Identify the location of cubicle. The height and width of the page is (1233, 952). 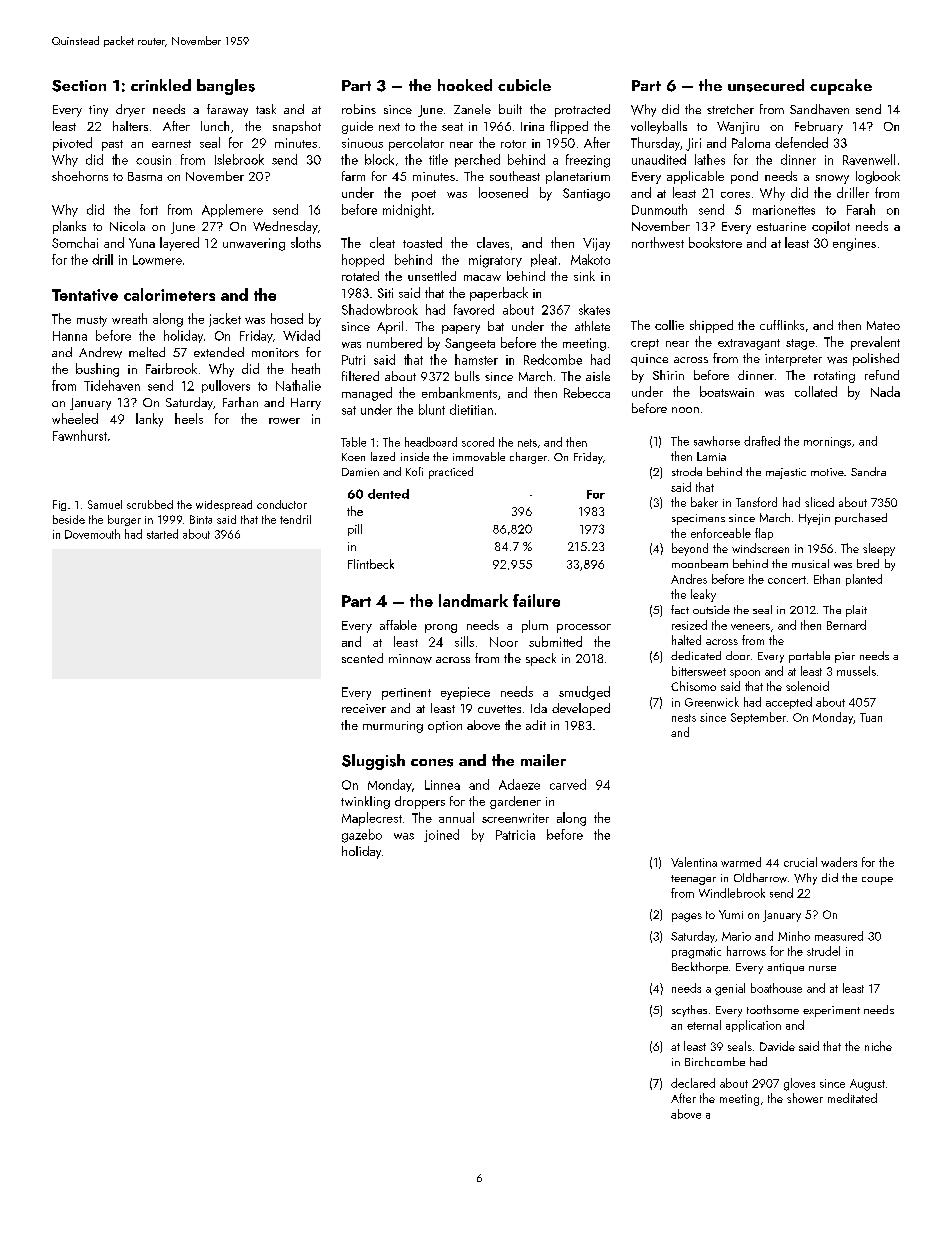
(524, 85).
